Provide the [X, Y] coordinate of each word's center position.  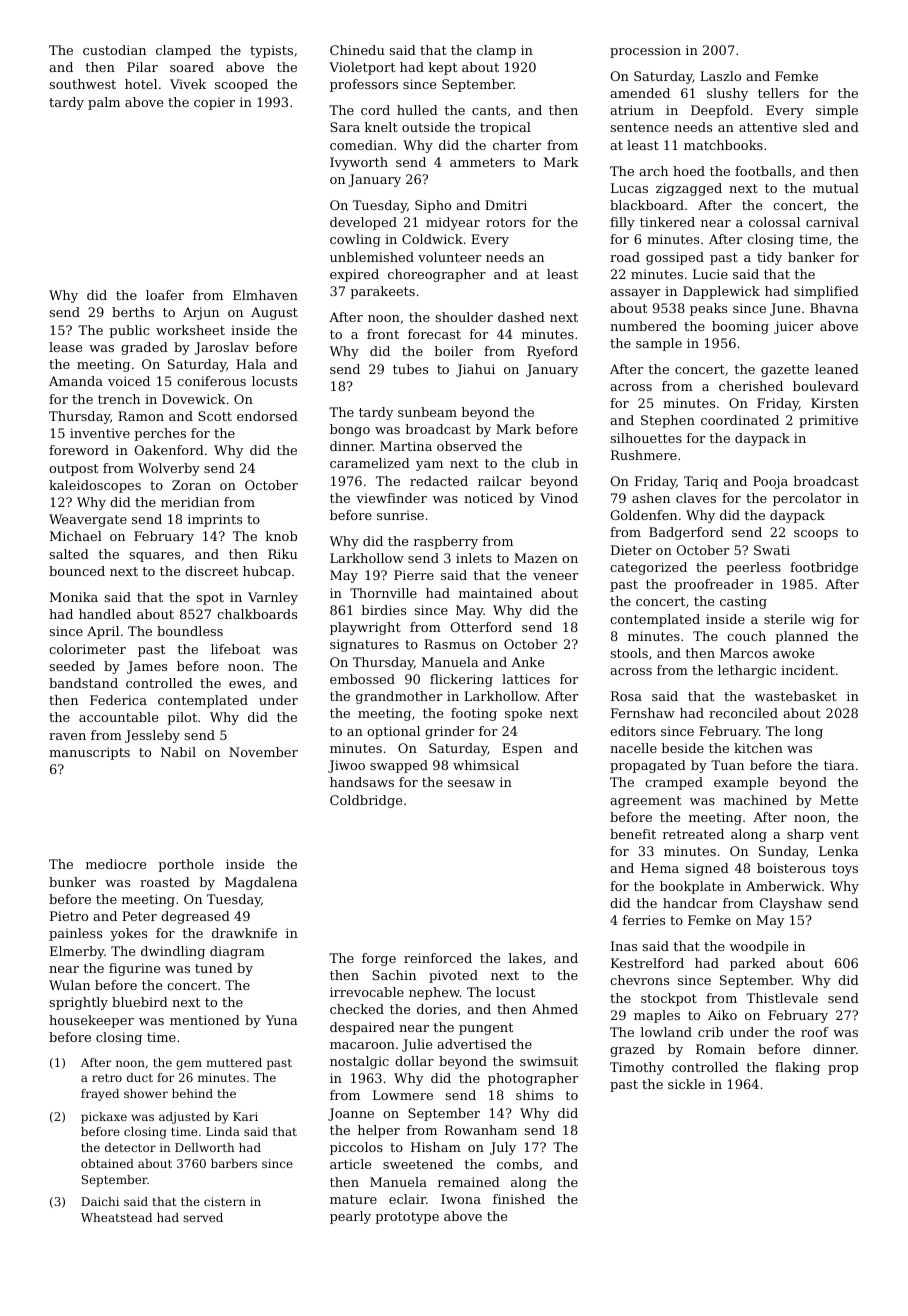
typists [271, 51]
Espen [522, 749]
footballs [763, 171]
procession [645, 51]
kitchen [758, 748]
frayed [100, 1095]
